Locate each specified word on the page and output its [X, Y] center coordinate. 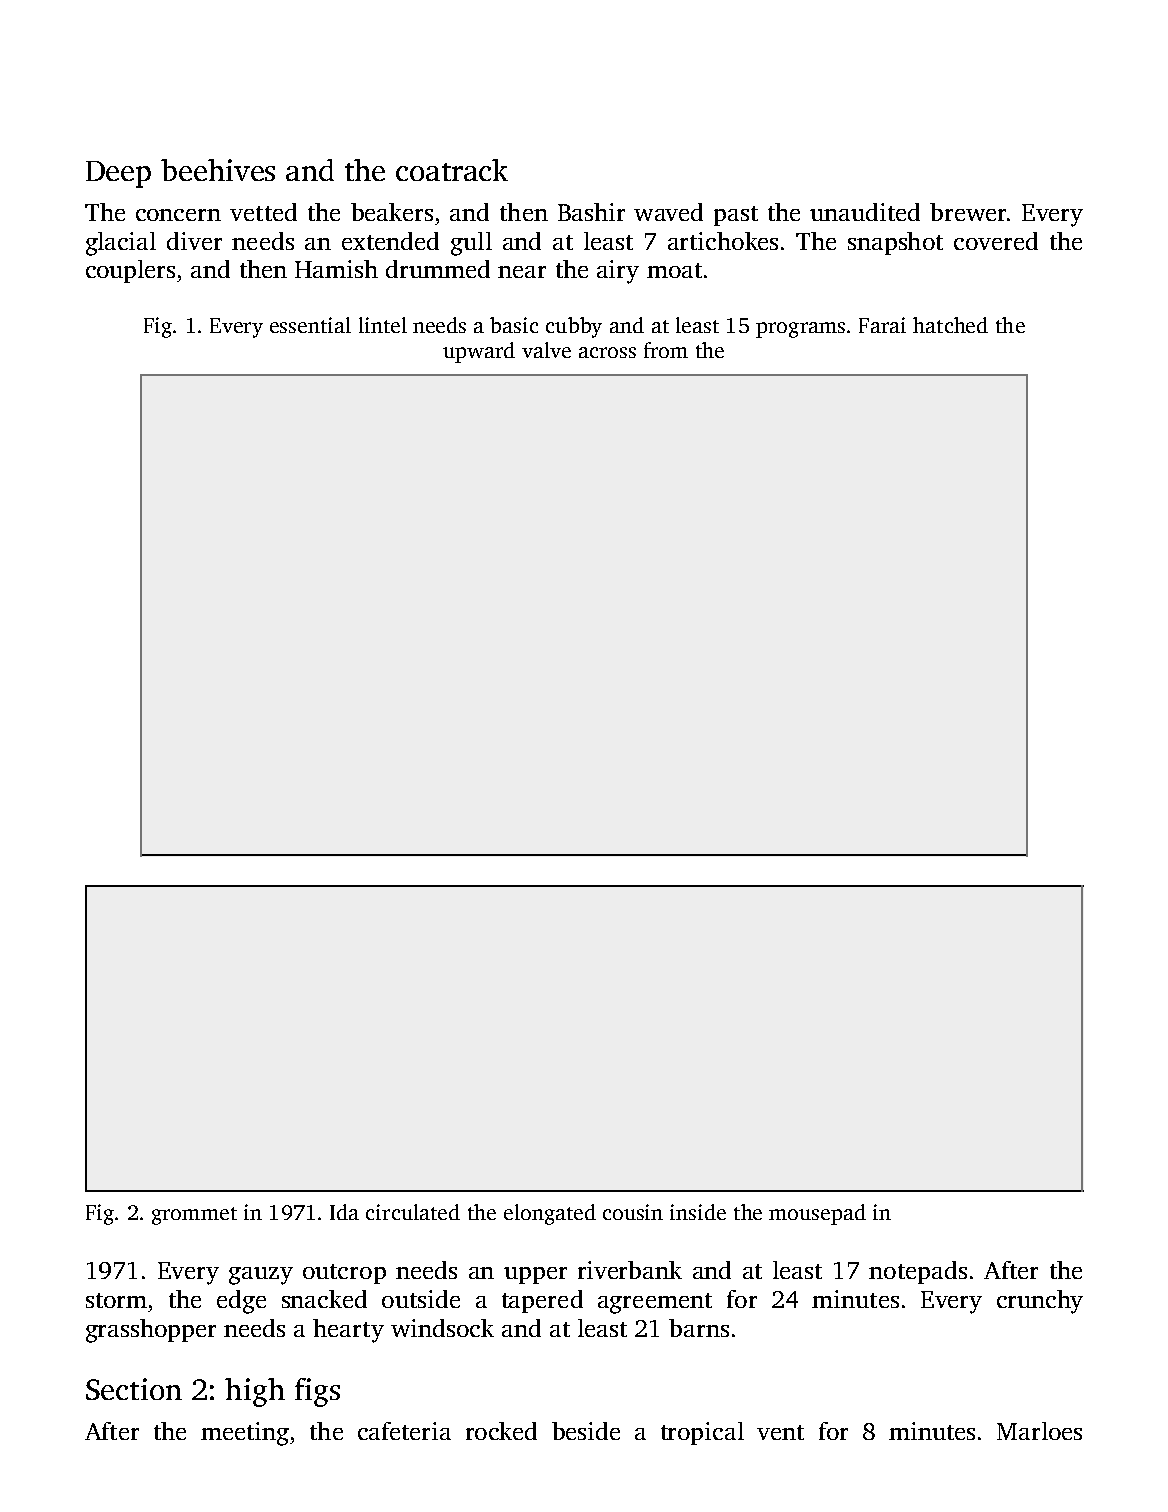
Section [134, 1389]
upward [479, 352]
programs [800, 330]
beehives [218, 170]
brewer [968, 212]
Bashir [591, 212]
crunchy [1040, 1302]
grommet [194, 1216]
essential [310, 325]
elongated [550, 1214]
